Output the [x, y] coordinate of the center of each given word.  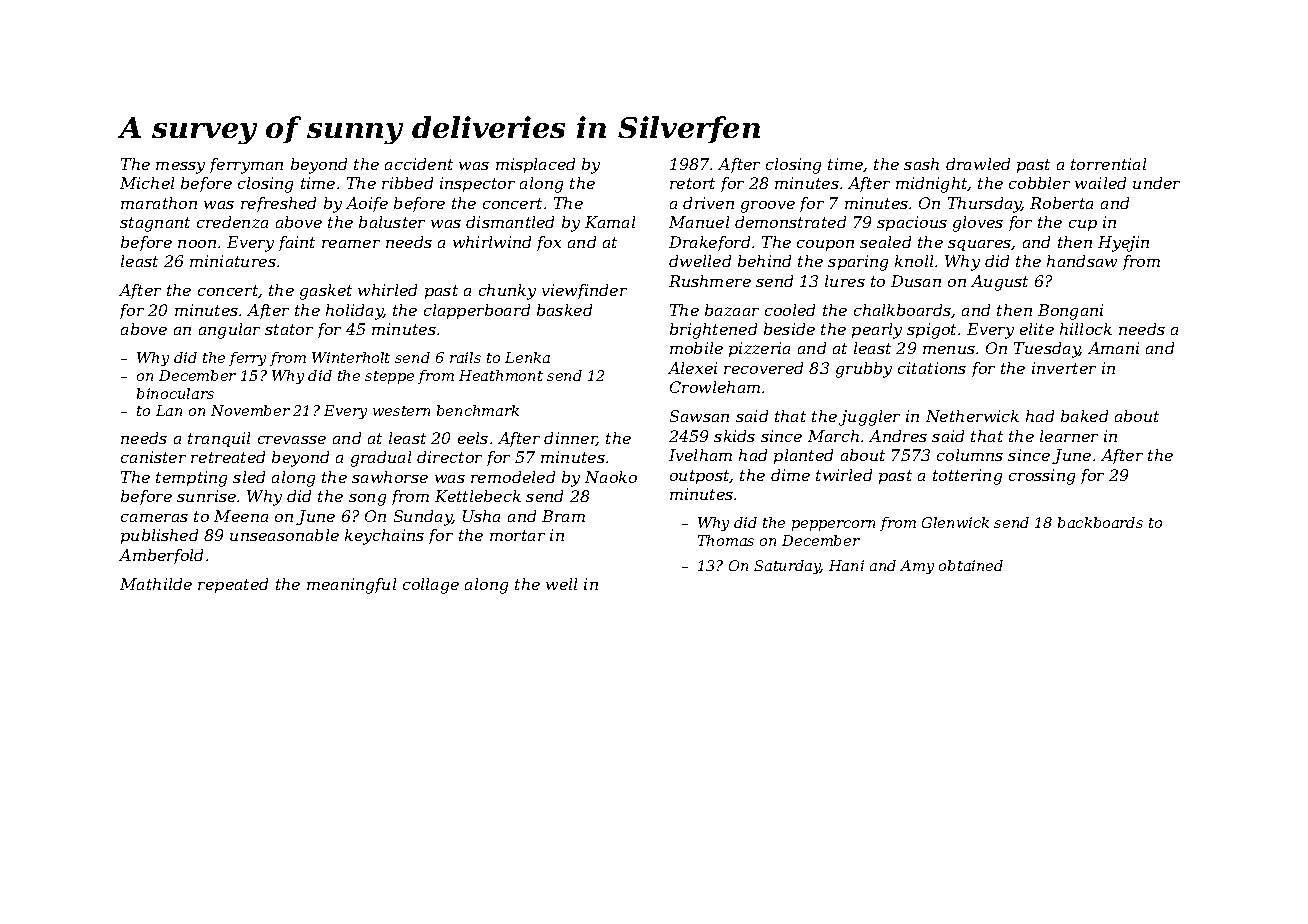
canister [153, 457]
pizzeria [759, 349]
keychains [384, 537]
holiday [354, 312]
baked [1084, 416]
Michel [147, 183]
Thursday [985, 205]
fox [549, 243]
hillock [1086, 329]
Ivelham [700, 455]
